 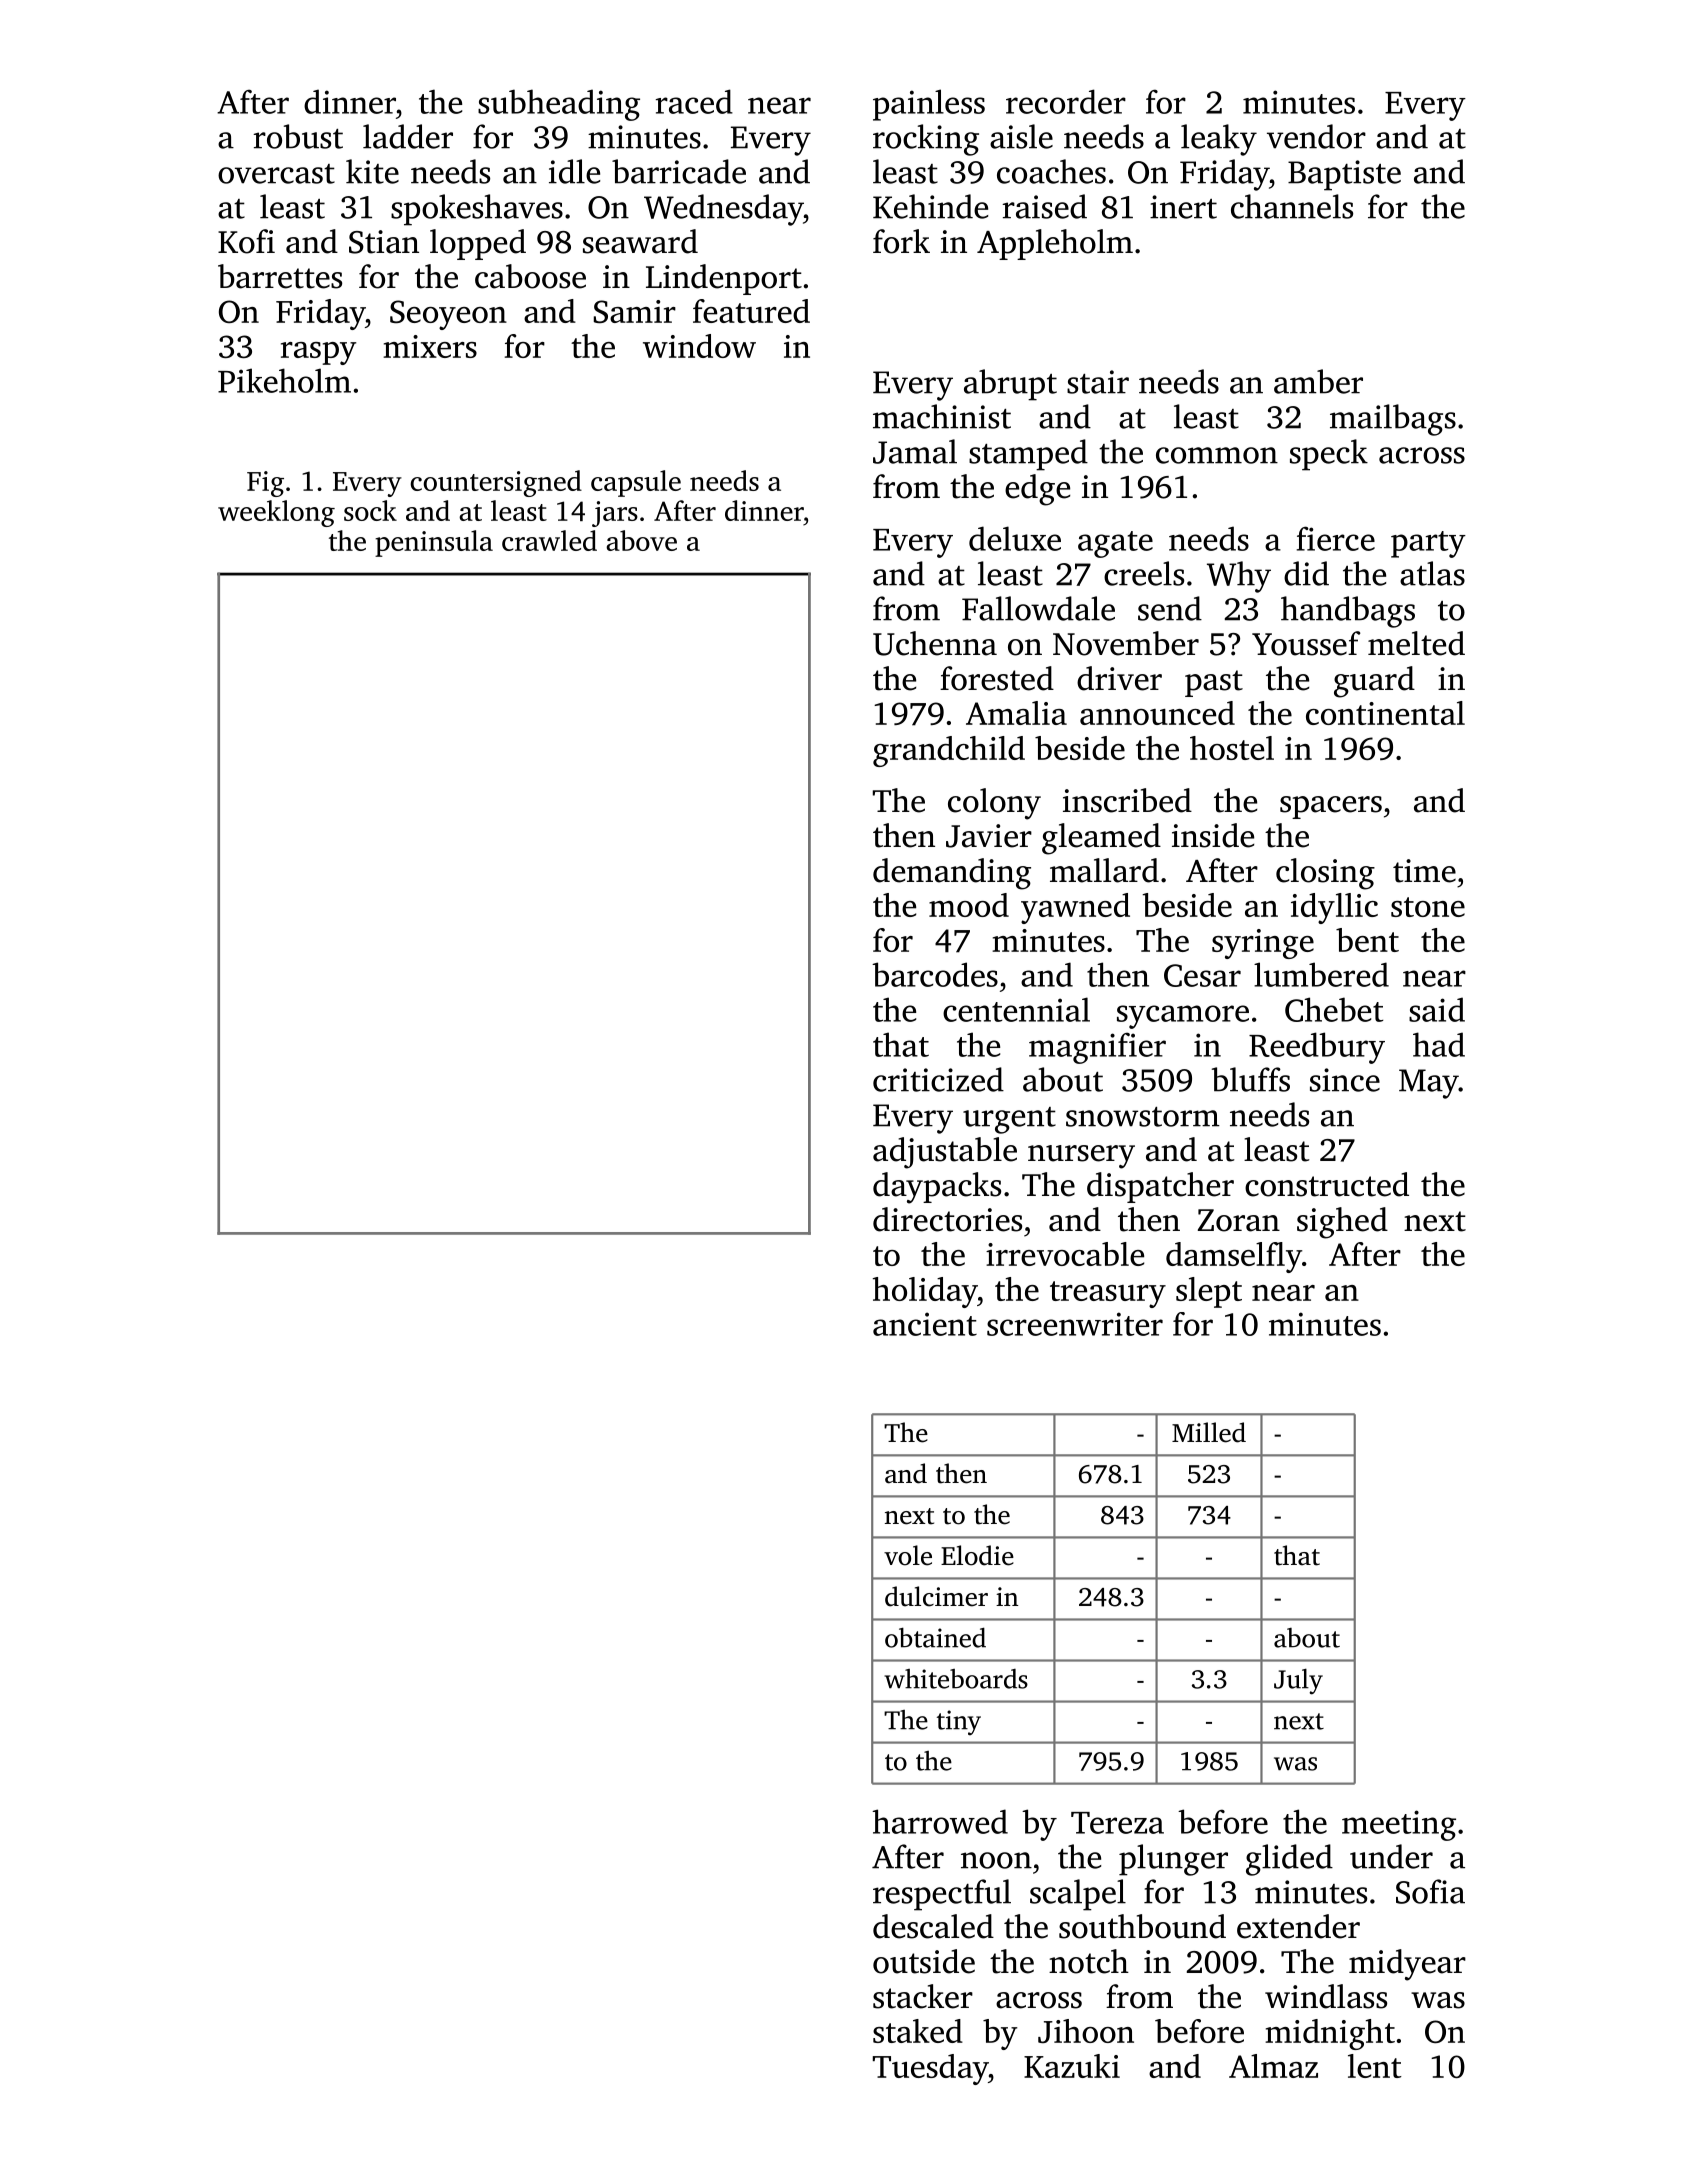 What do you see at coordinates (926, 140) in the document?
I see `rocking` at bounding box center [926, 140].
